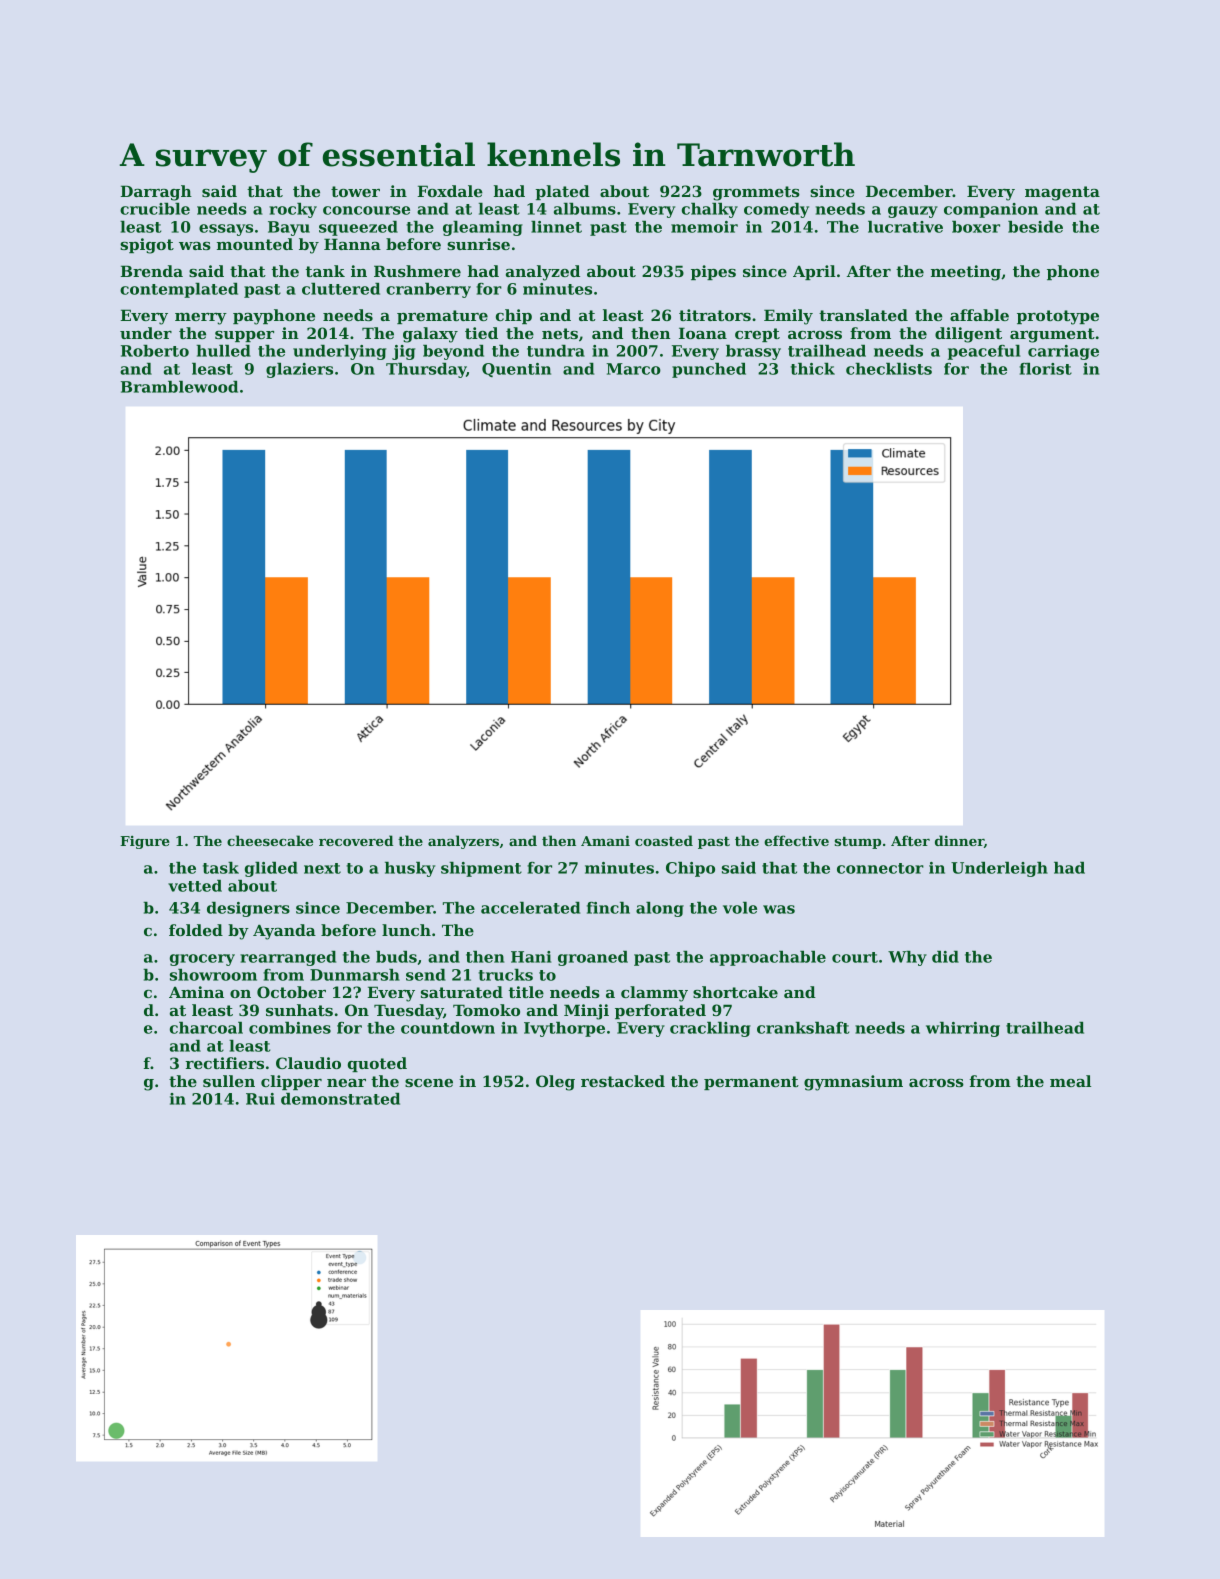 The image size is (1220, 1579). I want to click on premature, so click(442, 317).
